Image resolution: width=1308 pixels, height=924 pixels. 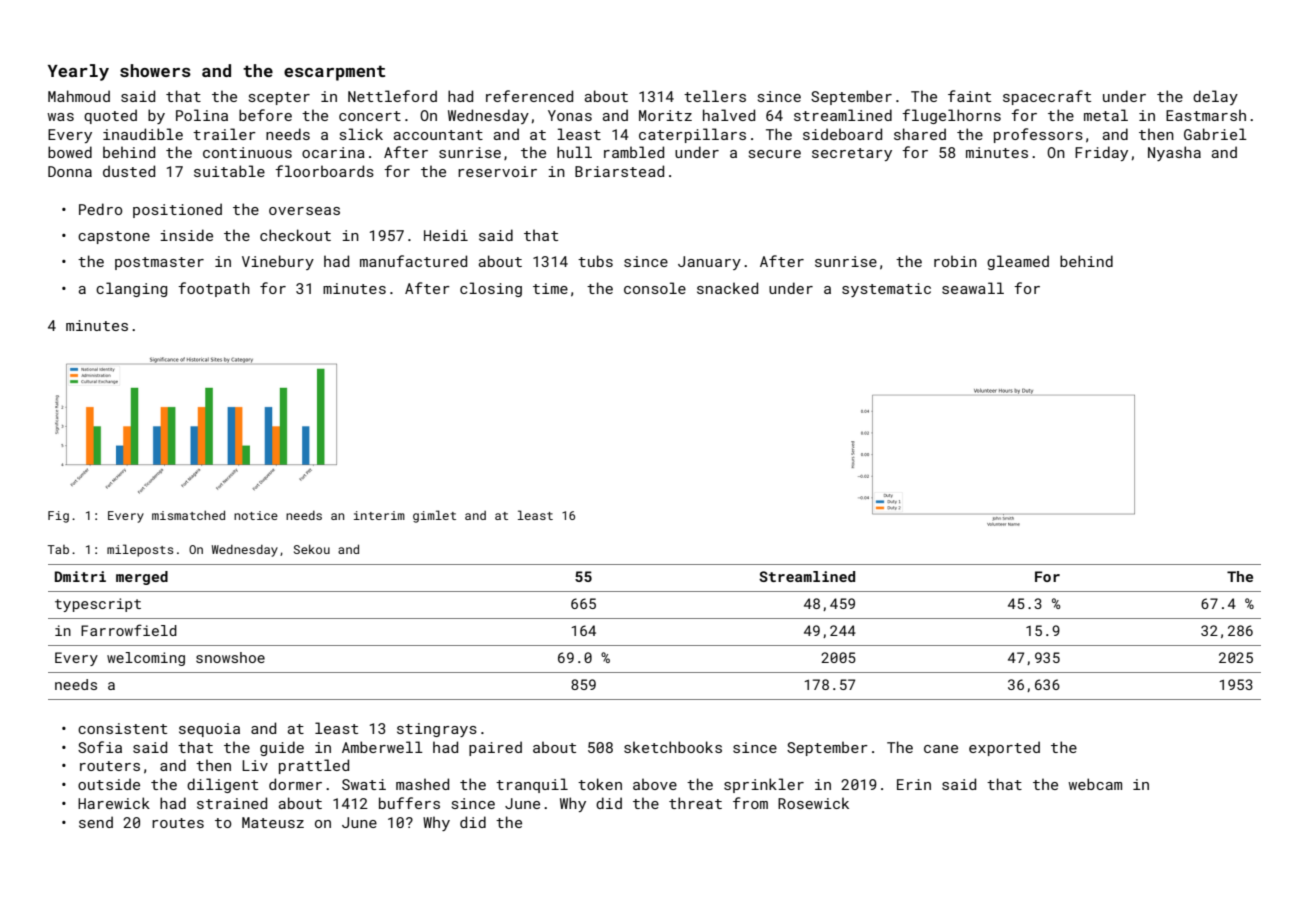 I want to click on spacecraft, so click(x=1047, y=97).
